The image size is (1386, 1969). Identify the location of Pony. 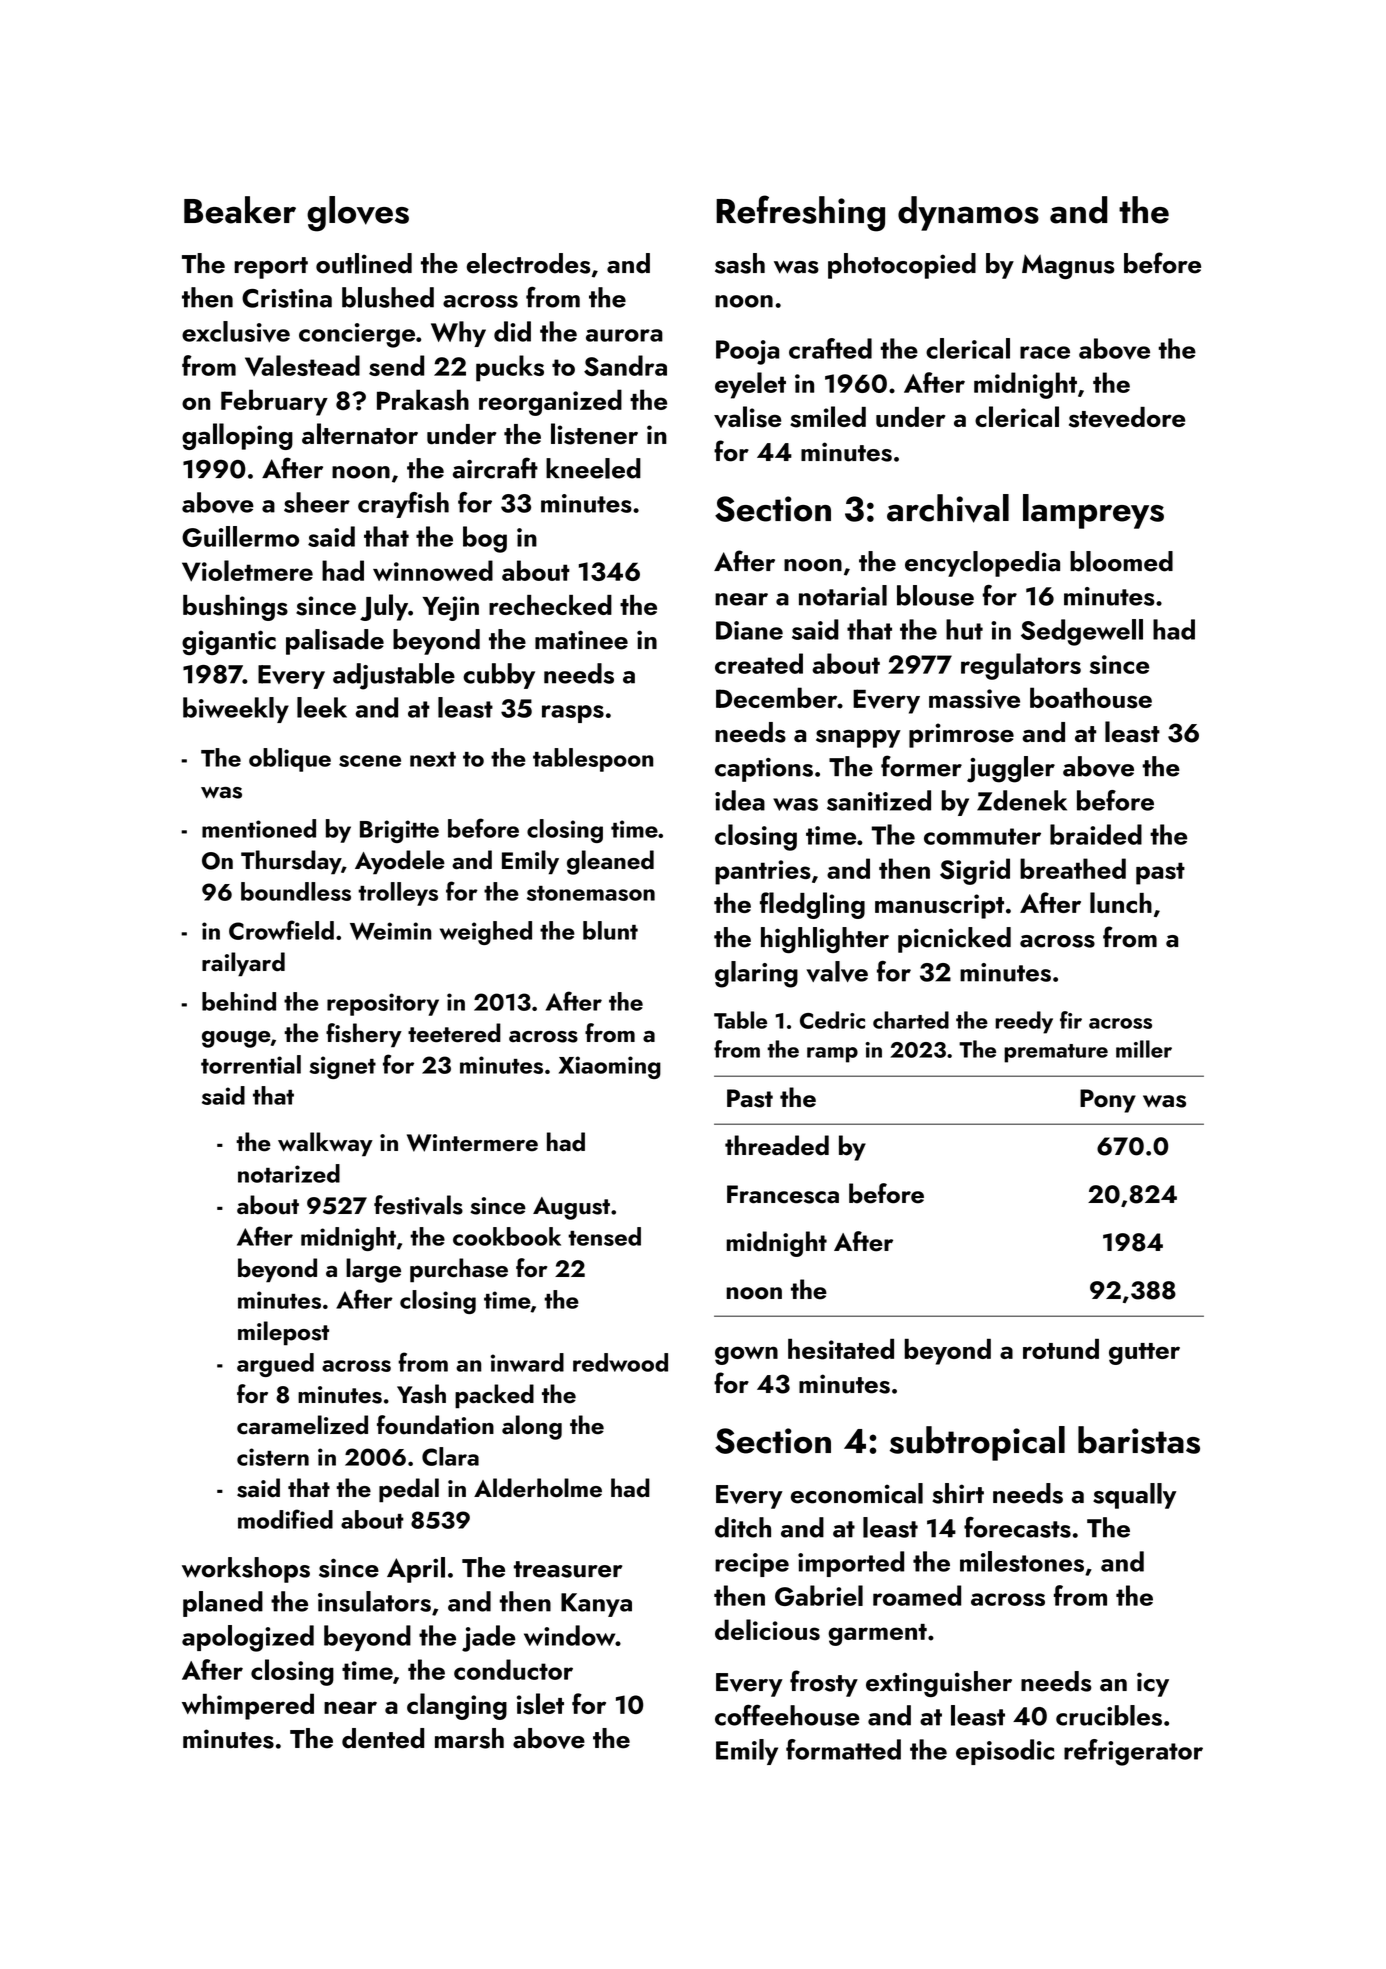
(1108, 1101).
